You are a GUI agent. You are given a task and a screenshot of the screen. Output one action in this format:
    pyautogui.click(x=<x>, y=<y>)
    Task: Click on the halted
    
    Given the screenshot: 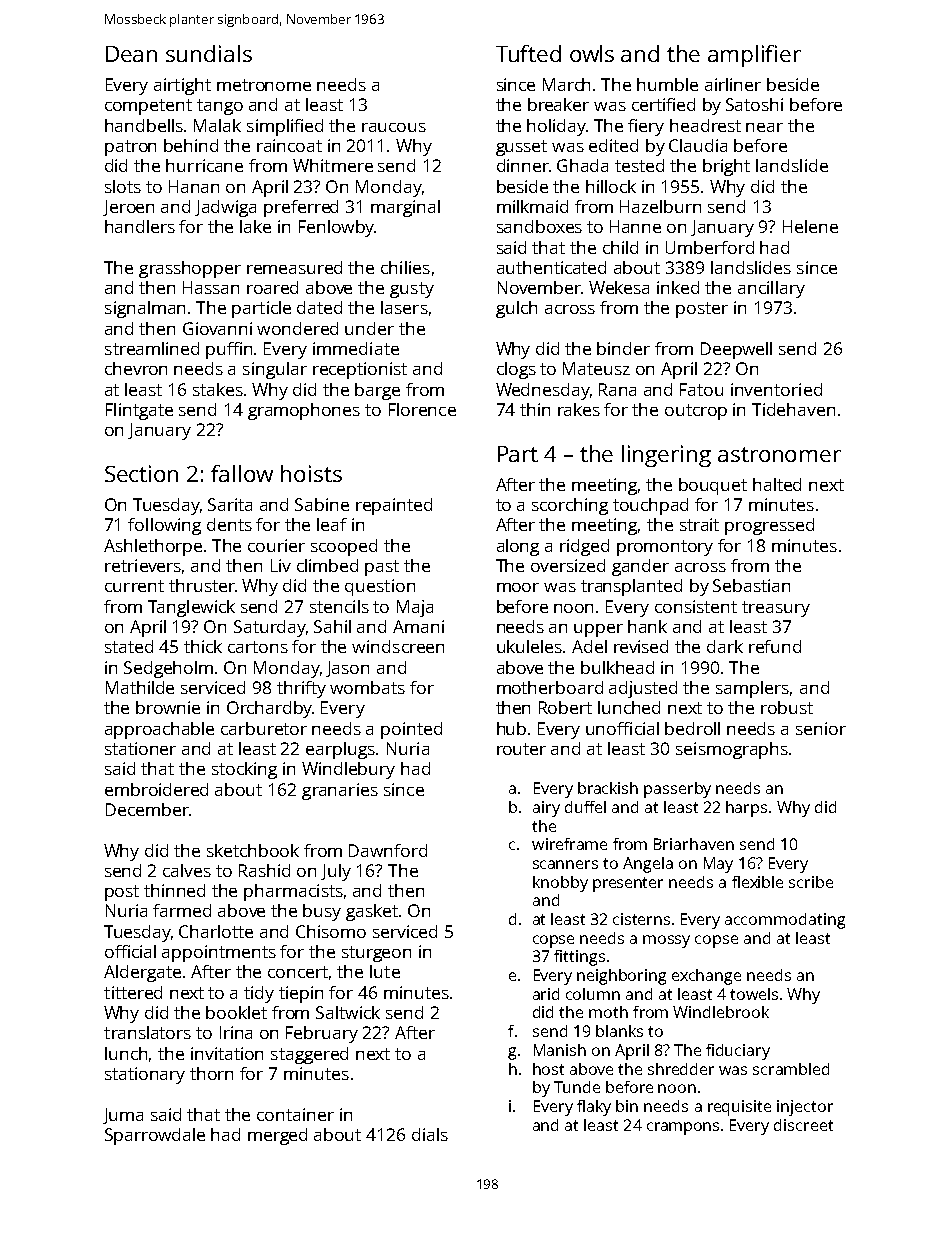 What is the action you would take?
    pyautogui.click(x=777, y=484)
